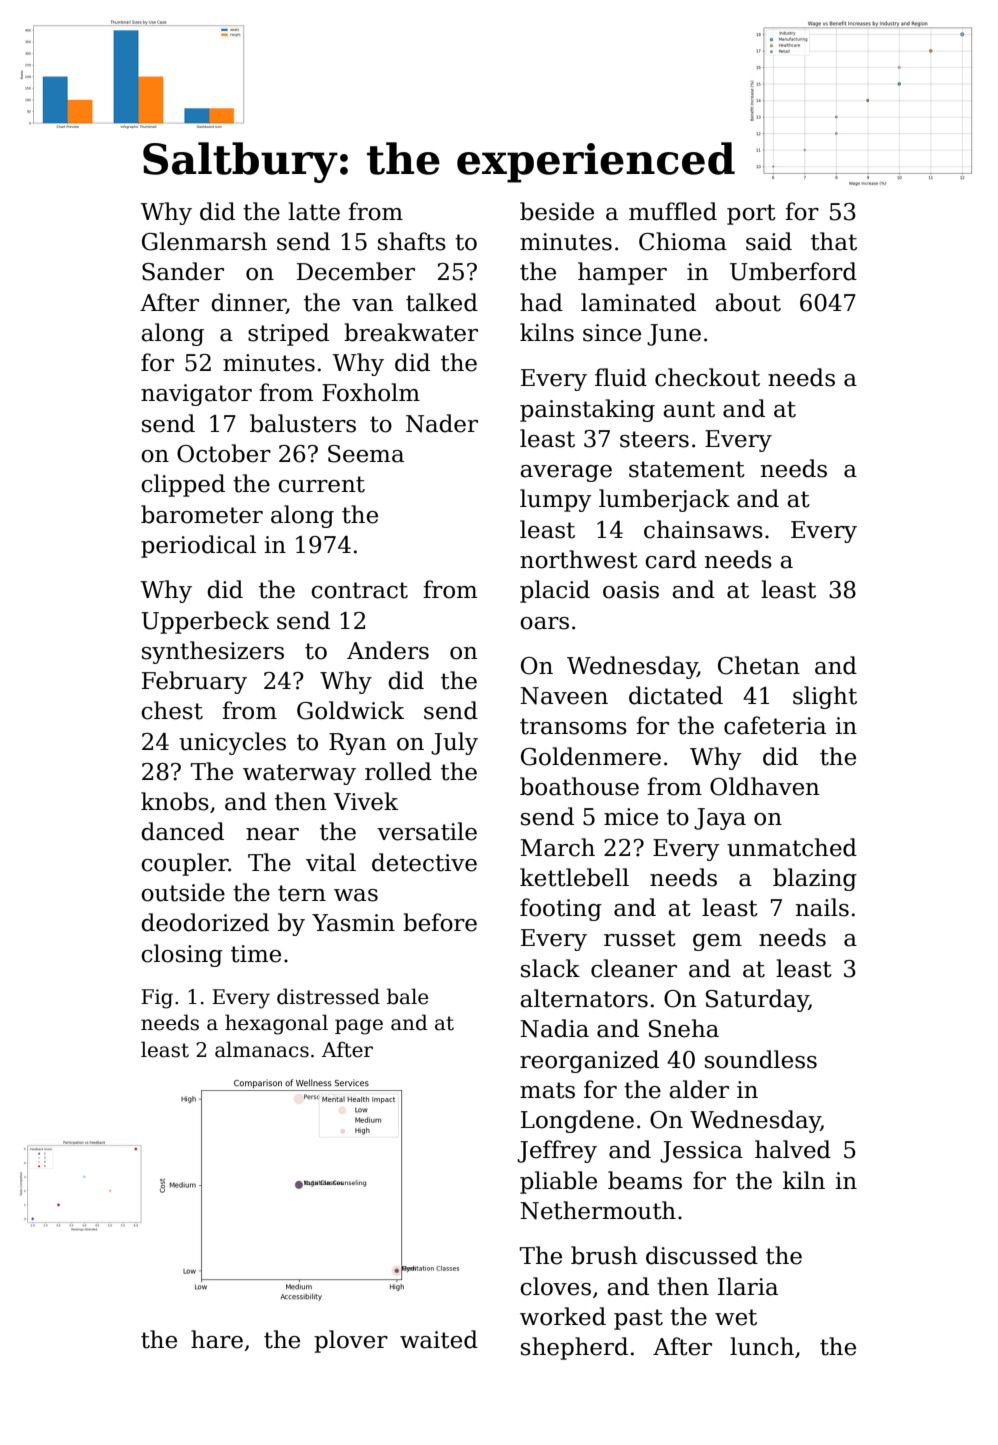 The image size is (998, 1445). Describe the element at coordinates (640, 938) in the document. I see `russet` at that location.
